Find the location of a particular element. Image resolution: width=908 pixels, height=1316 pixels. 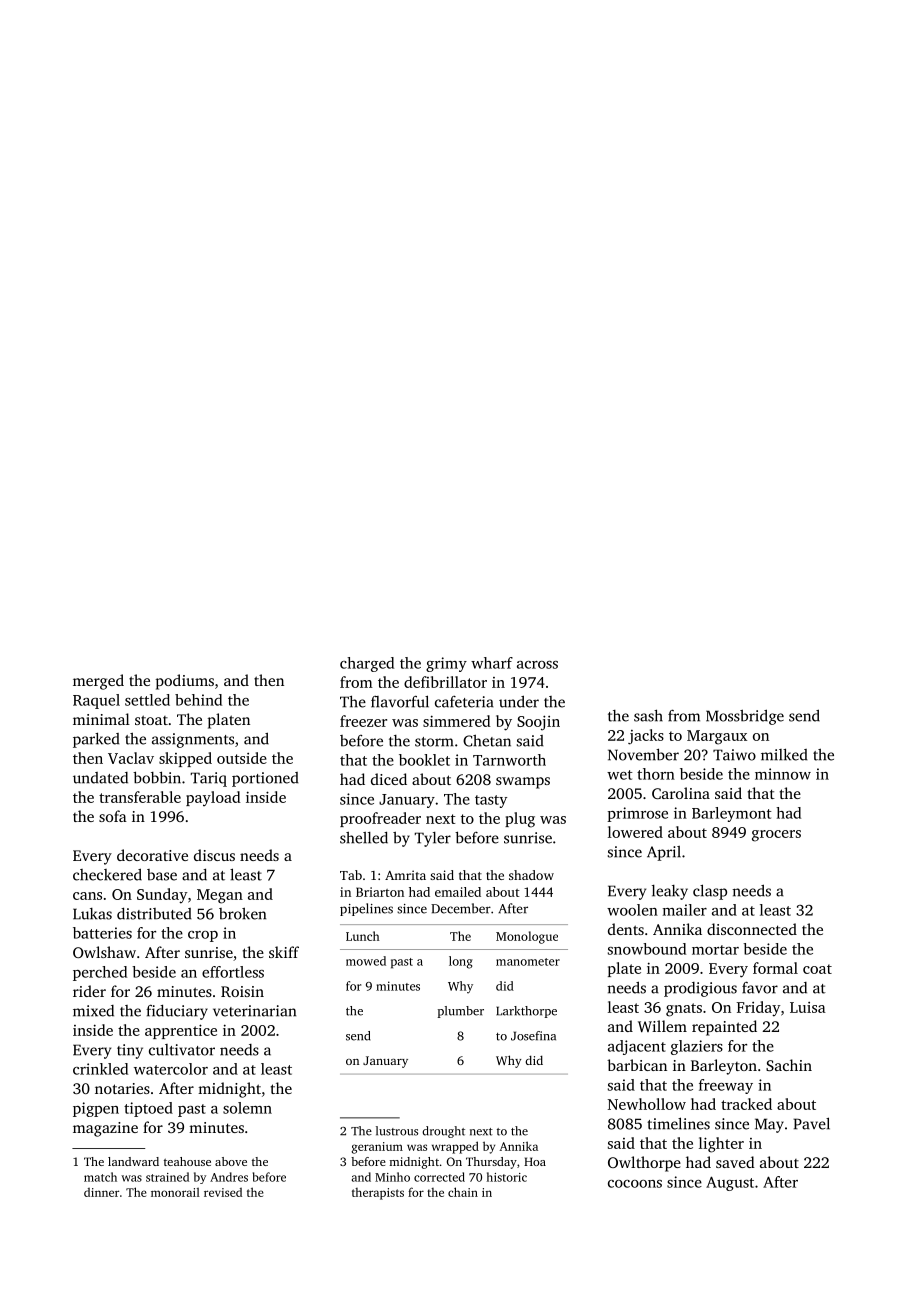

Larkthorpe is located at coordinates (526, 1012).
